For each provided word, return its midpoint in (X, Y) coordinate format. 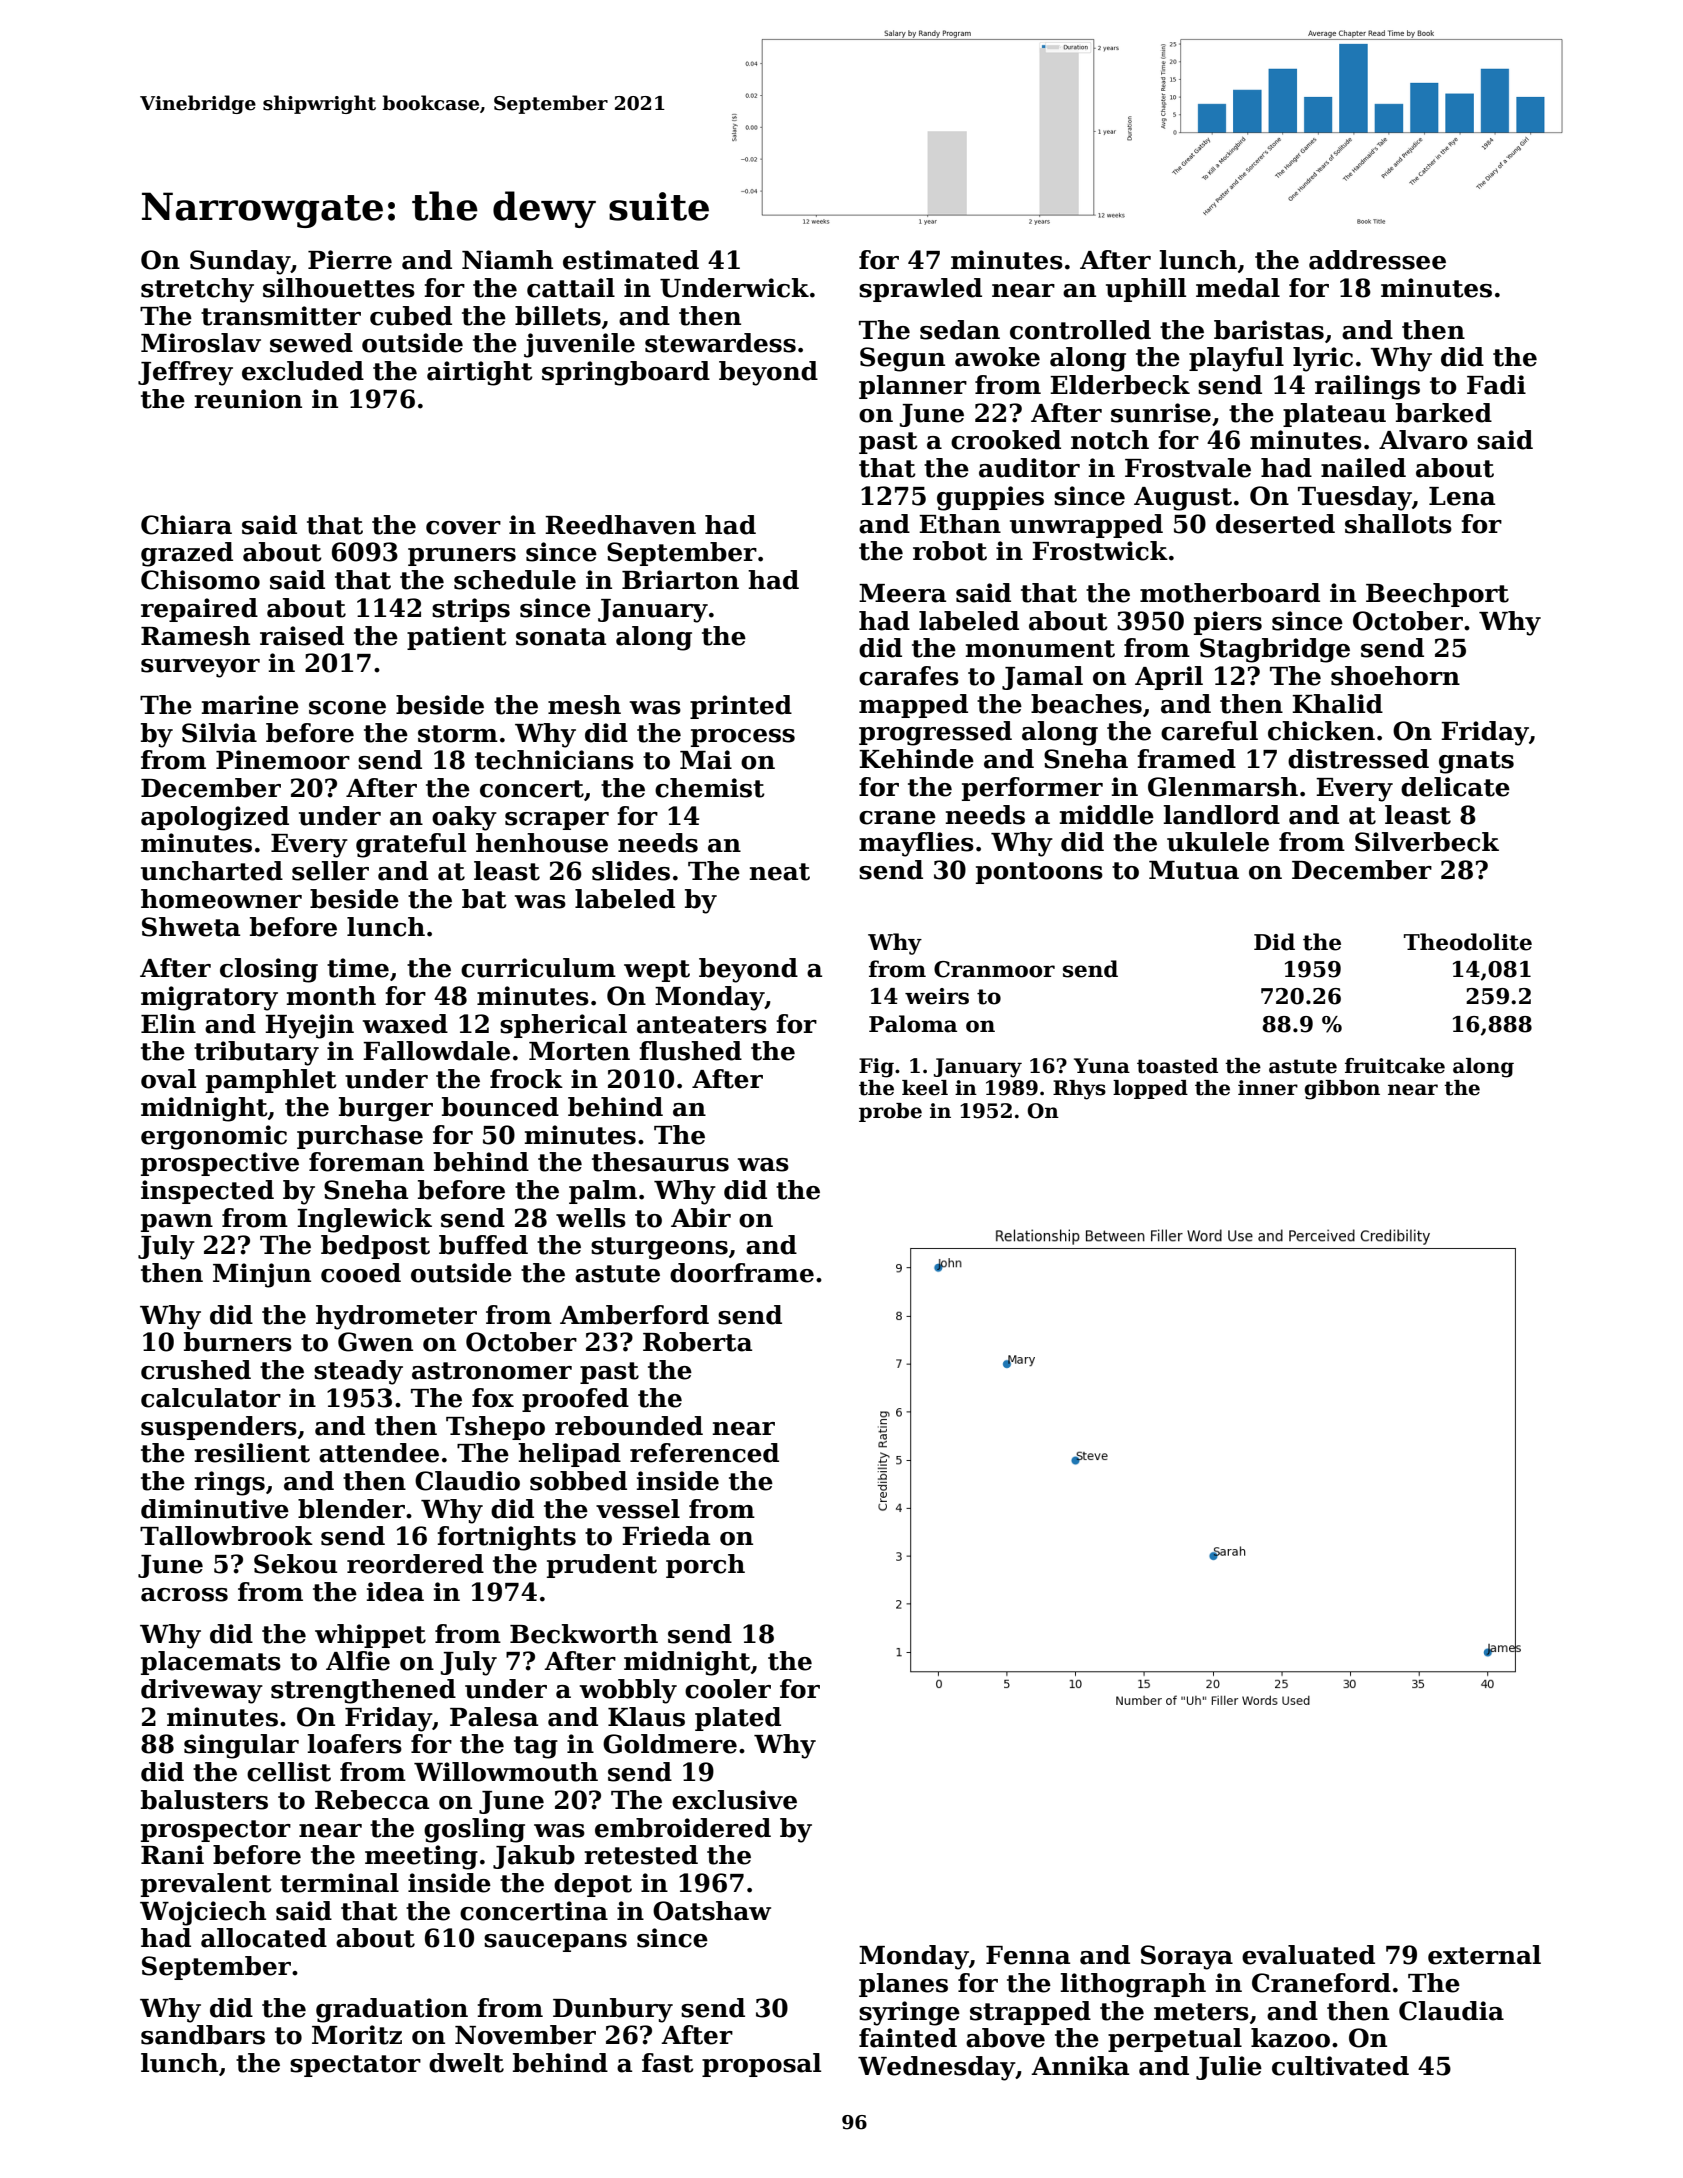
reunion (248, 399)
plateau (1334, 415)
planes (903, 1985)
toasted (1177, 1066)
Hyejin (309, 1026)
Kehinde (916, 759)
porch (705, 1566)
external (1484, 1955)
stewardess (720, 343)
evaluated (1308, 1955)
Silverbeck (1427, 842)
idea (395, 1592)
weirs (937, 996)
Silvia (219, 733)
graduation (392, 2010)
